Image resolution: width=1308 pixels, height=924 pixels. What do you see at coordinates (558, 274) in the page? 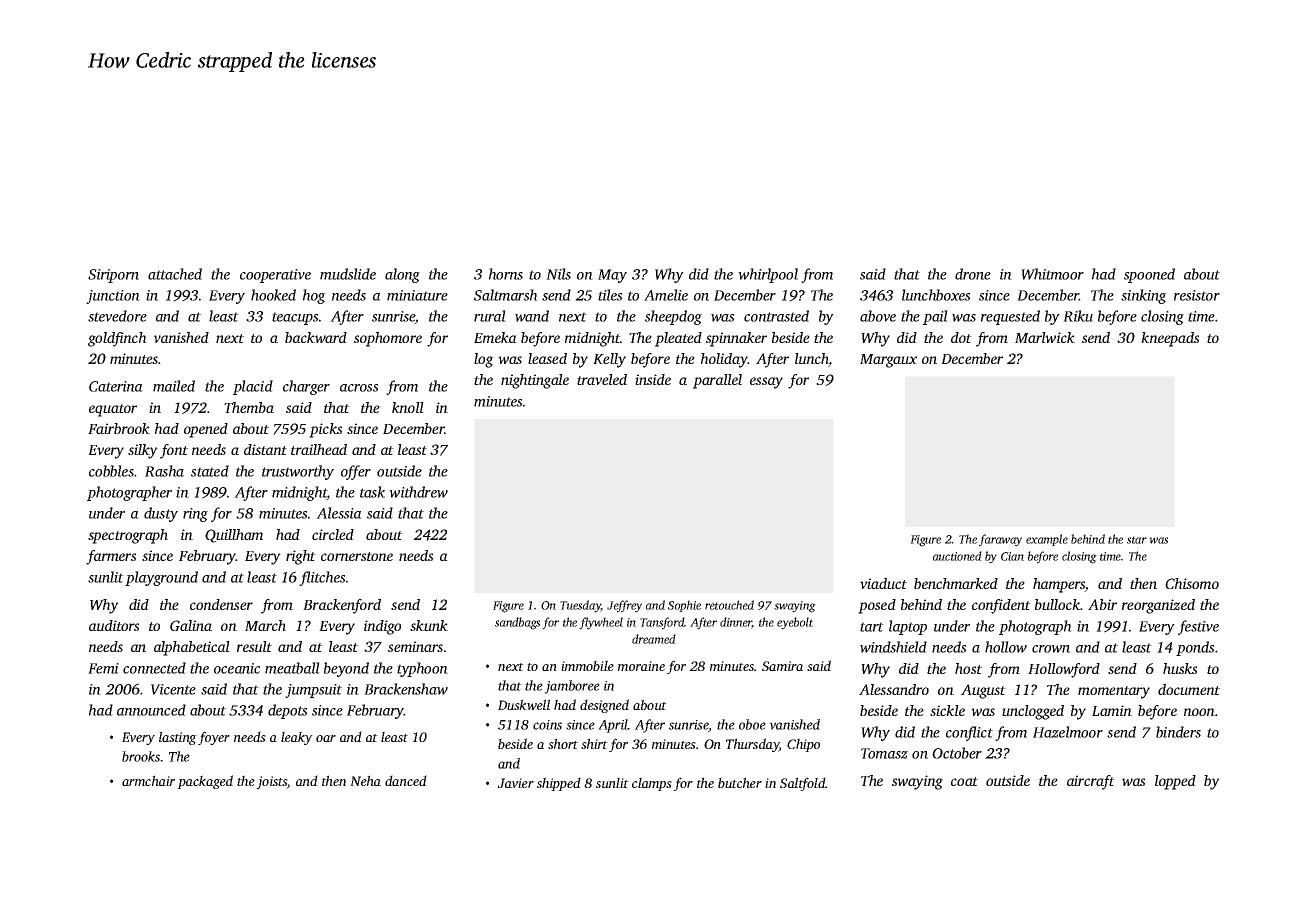
I see `Nils` at bounding box center [558, 274].
